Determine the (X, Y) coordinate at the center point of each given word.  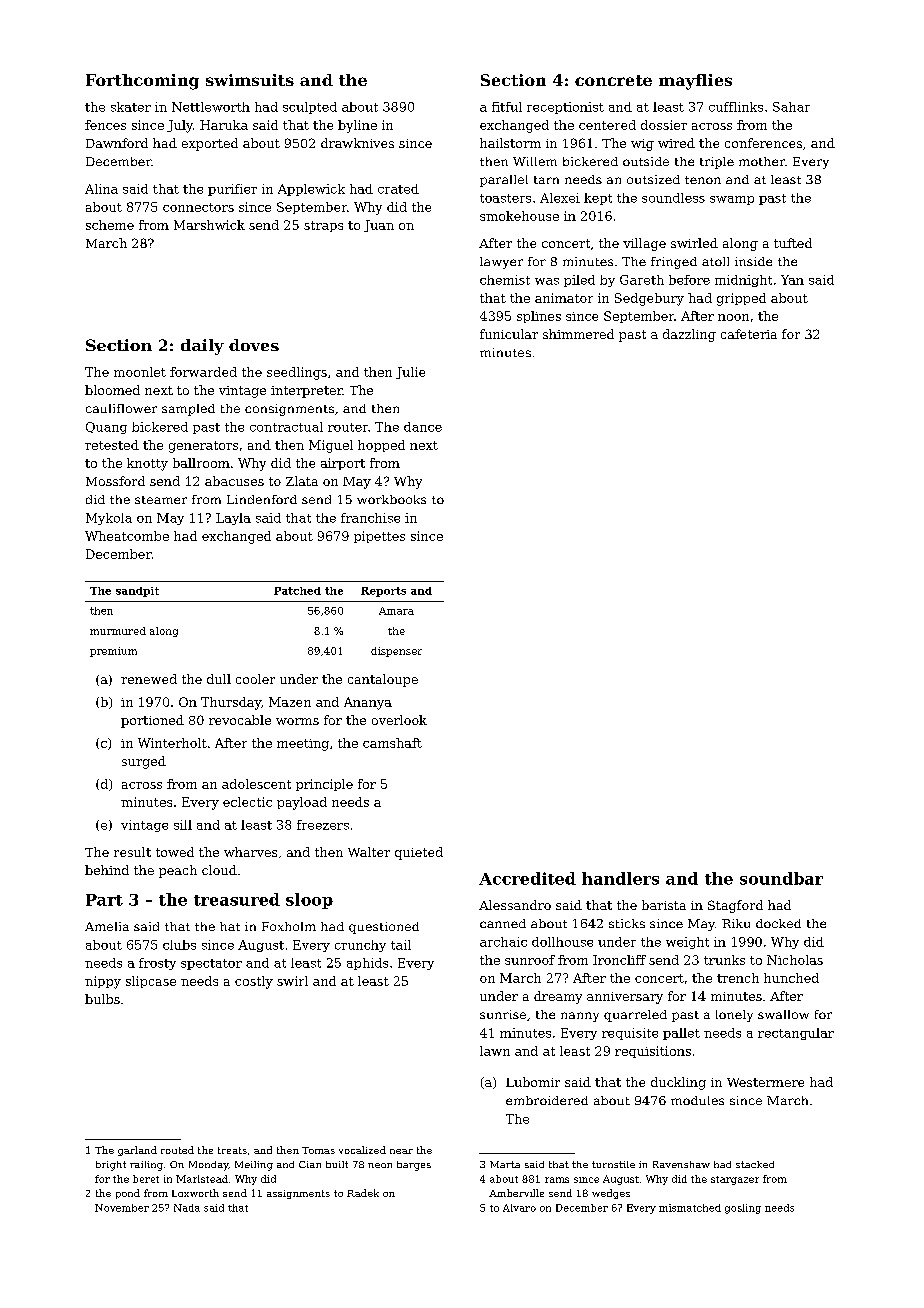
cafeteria (749, 334)
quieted (419, 853)
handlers (620, 878)
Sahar (791, 107)
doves (254, 345)
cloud (219, 870)
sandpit (137, 592)
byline (357, 126)
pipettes (379, 537)
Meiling (254, 1166)
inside (753, 261)
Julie (410, 373)
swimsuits (250, 80)
